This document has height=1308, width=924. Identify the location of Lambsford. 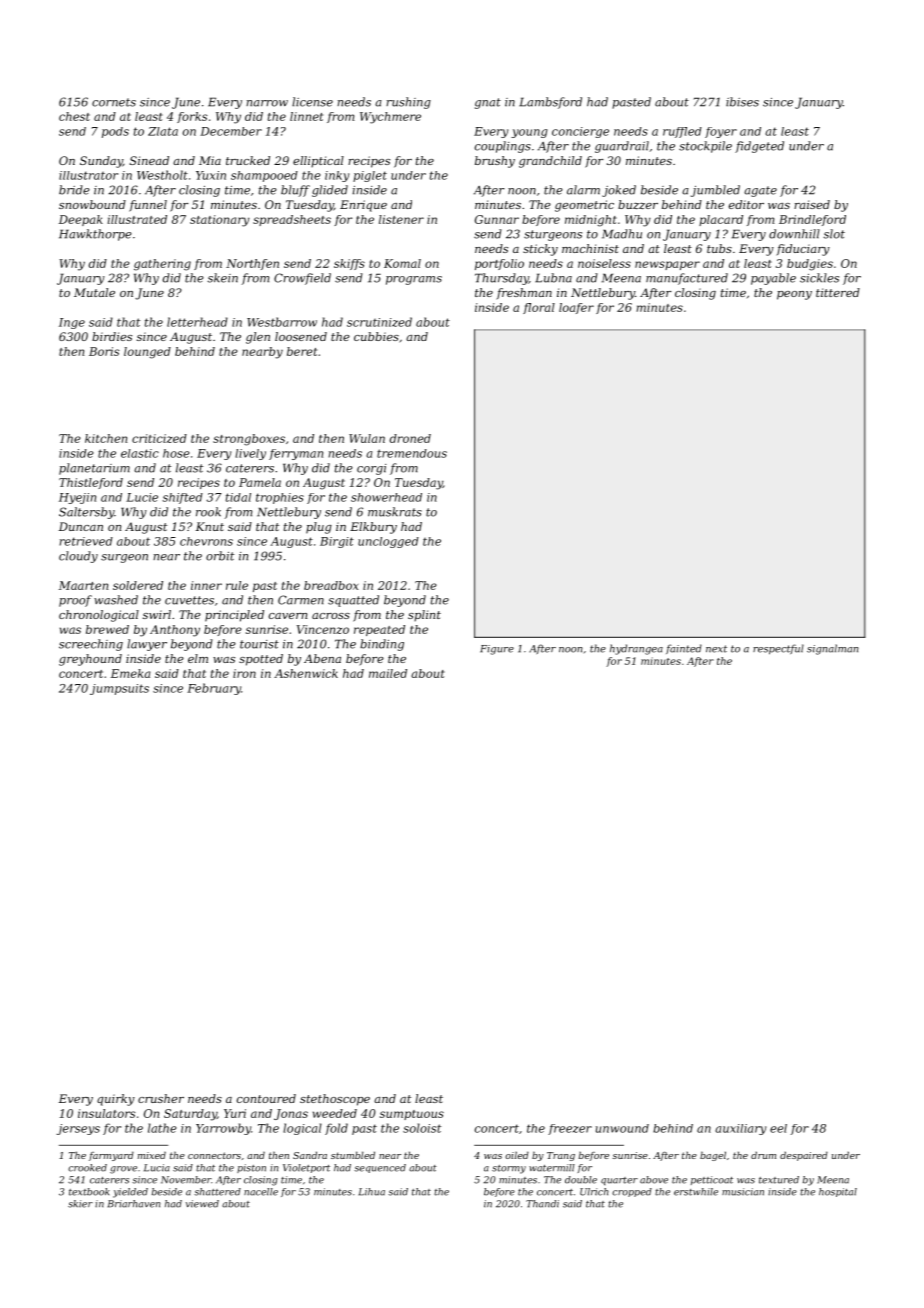
(550, 103).
